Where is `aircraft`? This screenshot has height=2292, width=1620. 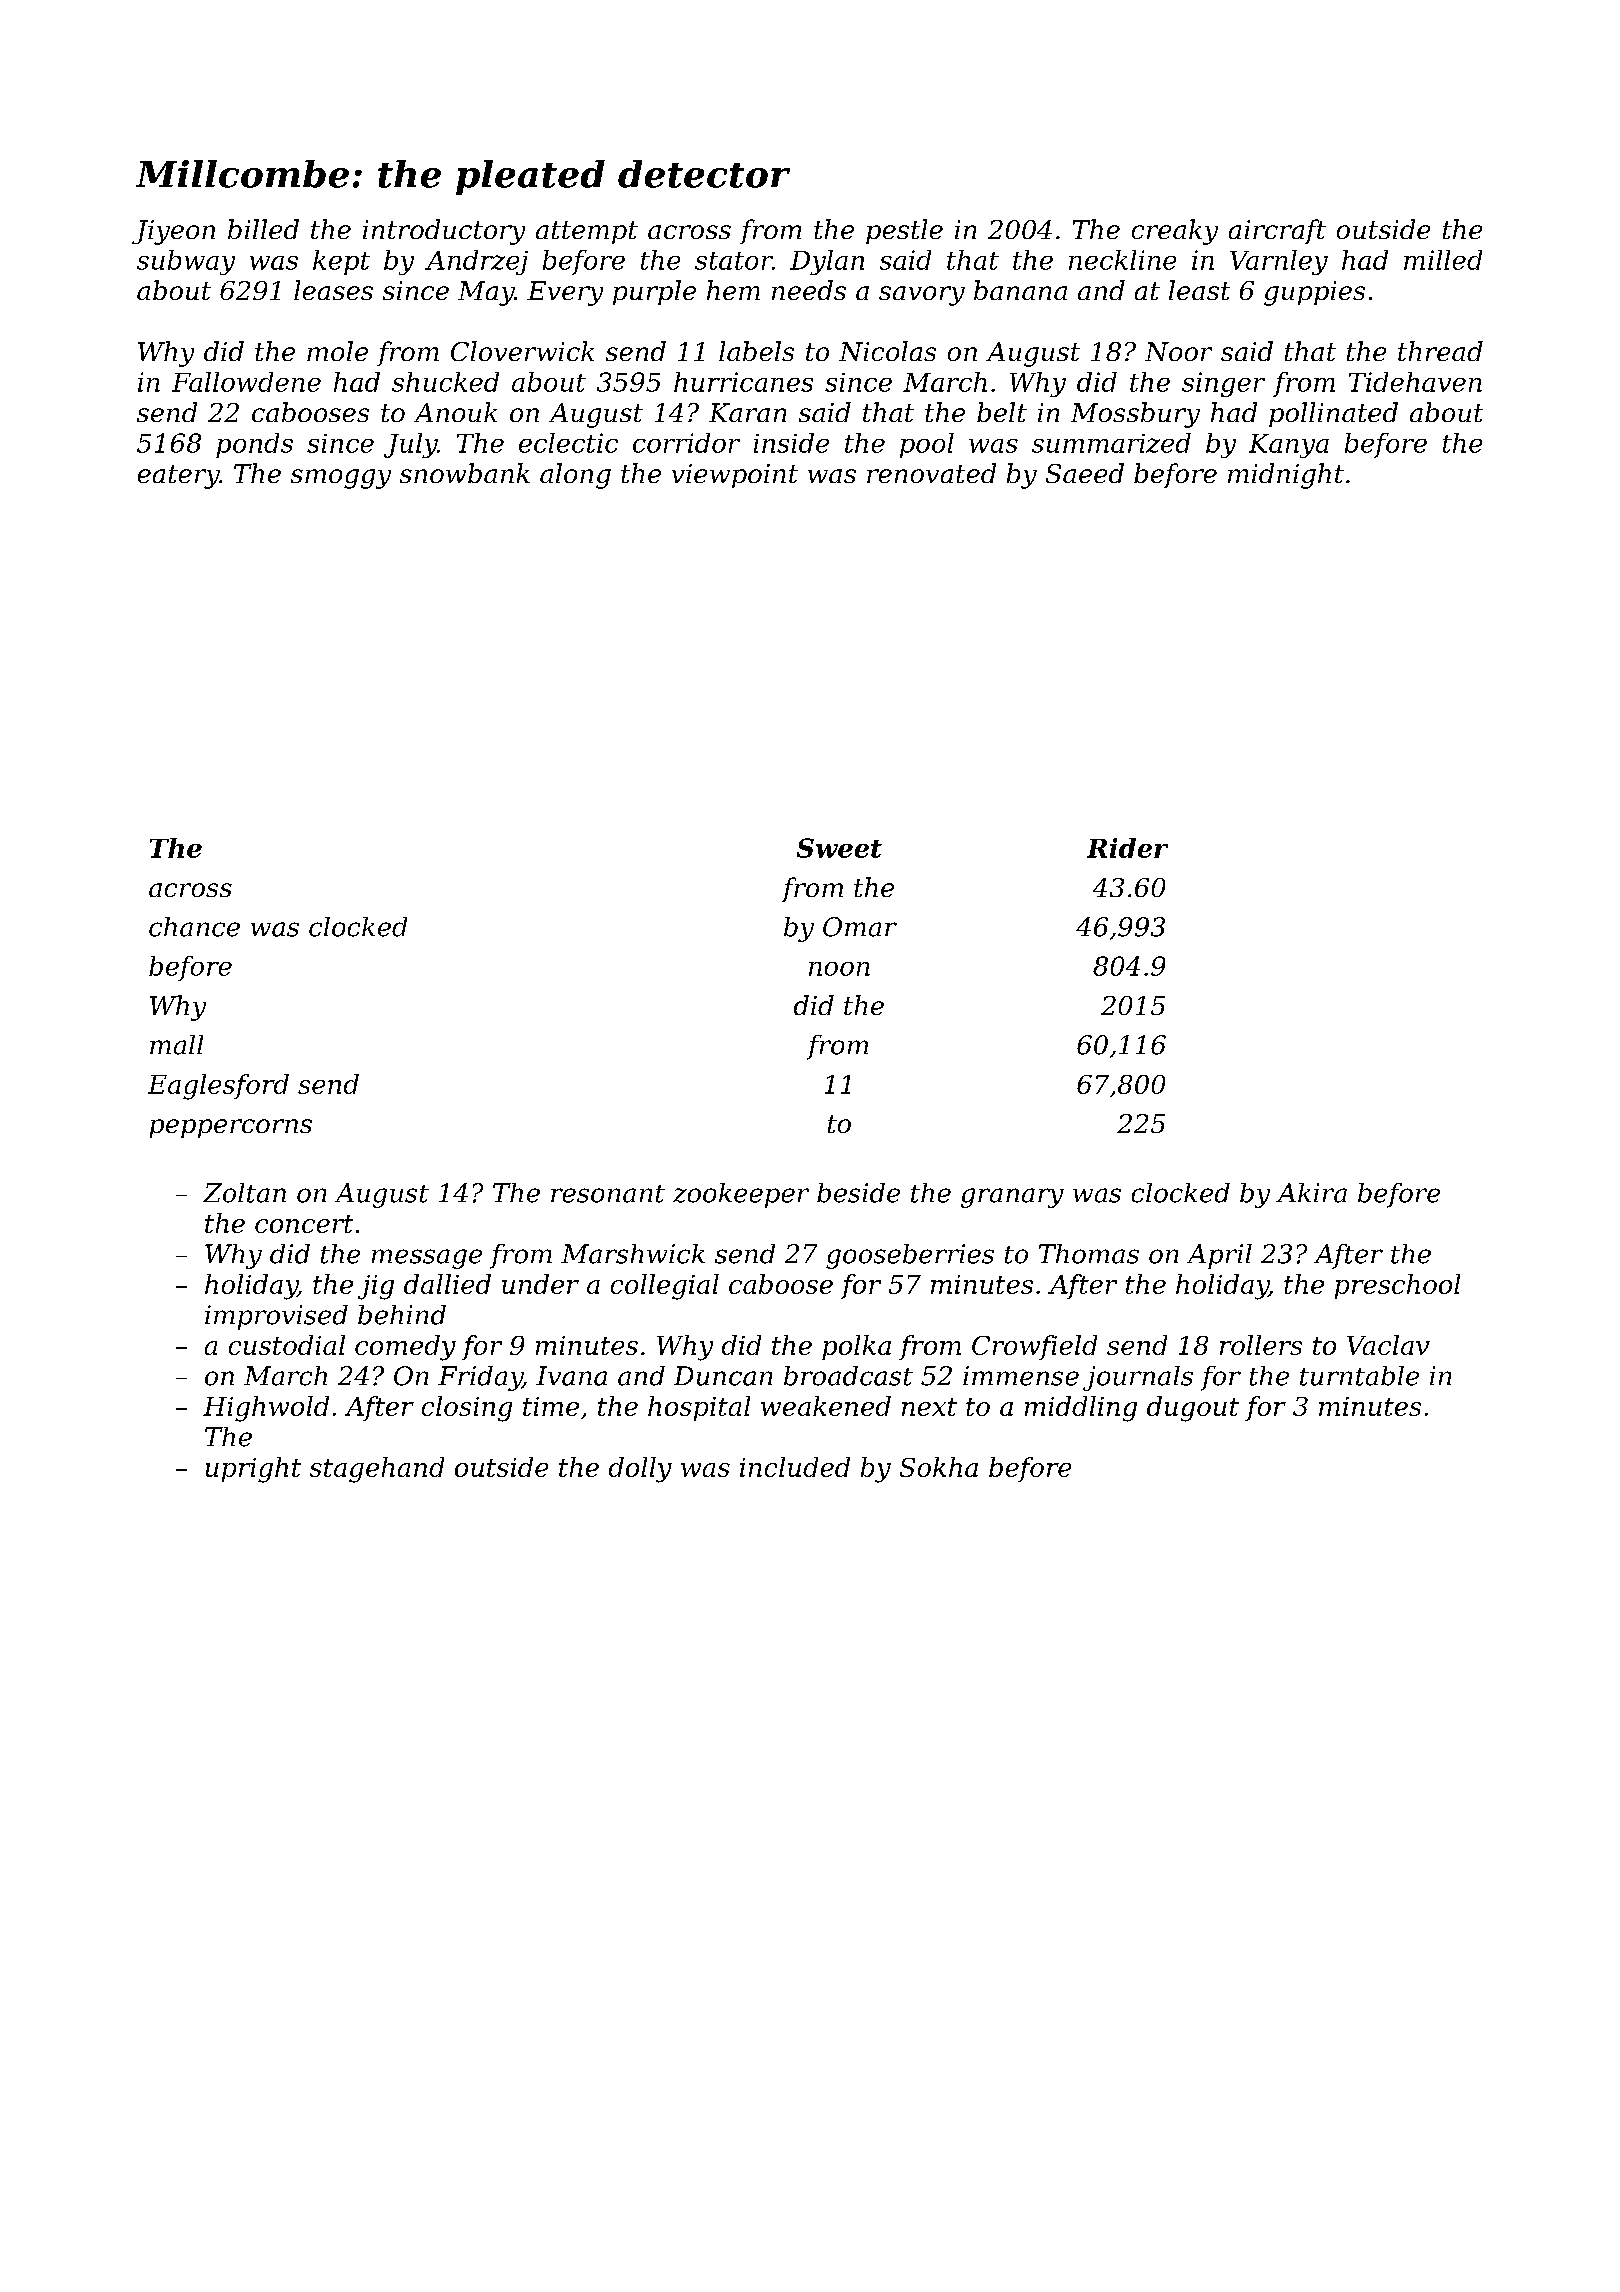 aircraft is located at coordinates (1277, 231).
